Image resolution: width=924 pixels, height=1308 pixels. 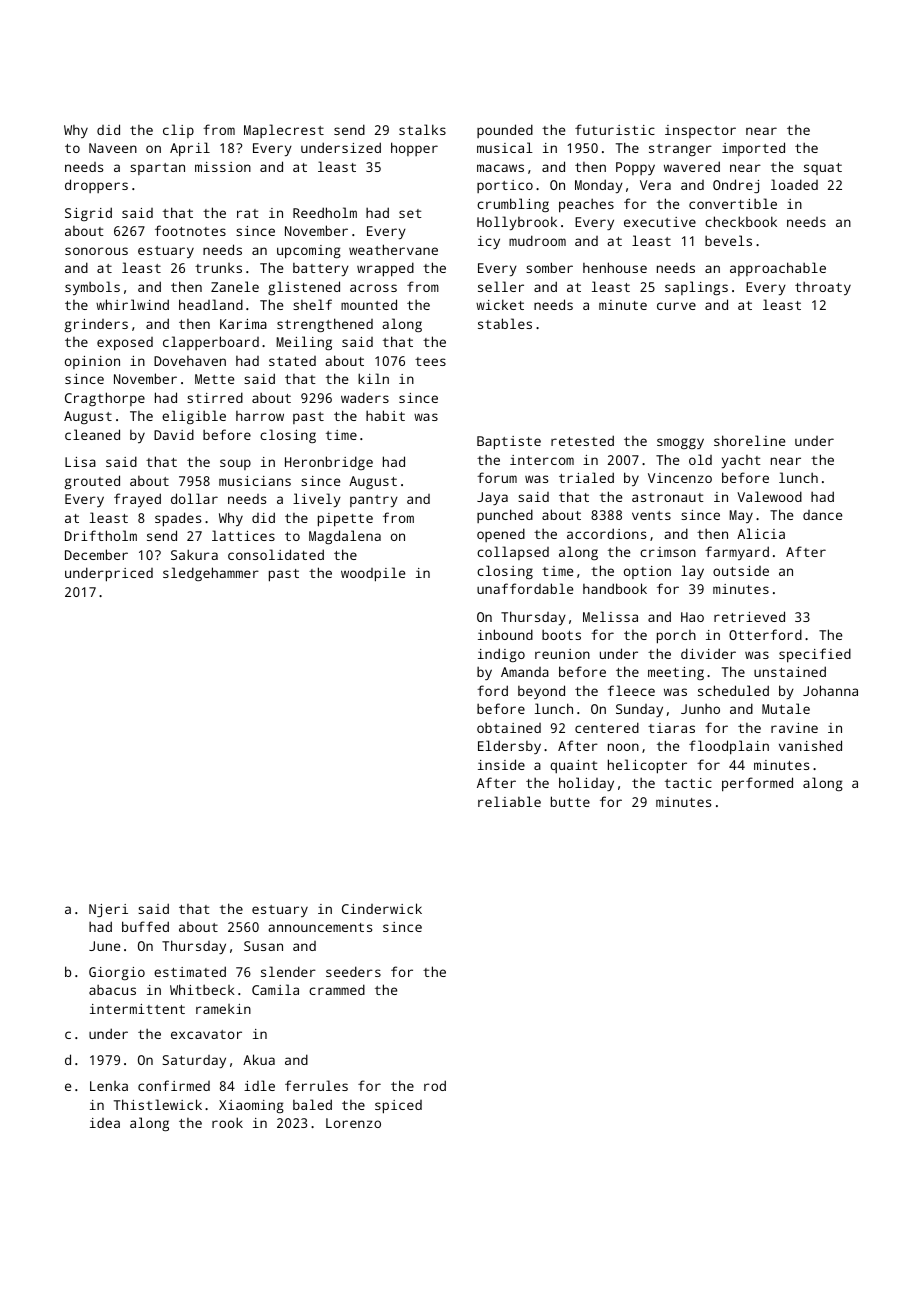 What do you see at coordinates (823, 288) in the screenshot?
I see `throaty` at bounding box center [823, 288].
